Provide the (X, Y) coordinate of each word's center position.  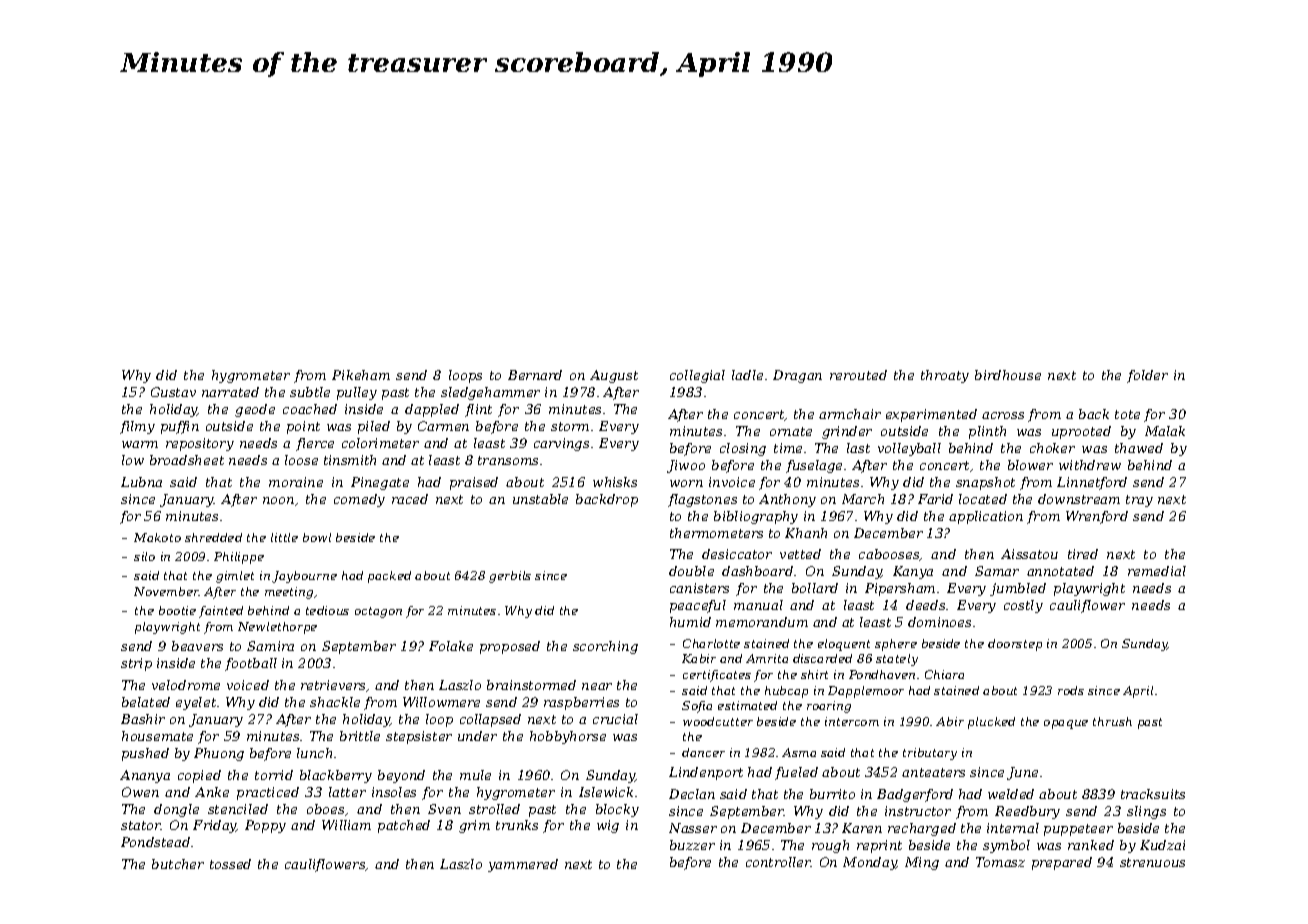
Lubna (141, 482)
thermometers (716, 533)
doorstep (1015, 645)
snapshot (985, 483)
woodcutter (718, 721)
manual (758, 605)
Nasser (693, 828)
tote (1127, 414)
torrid (274, 775)
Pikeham (361, 375)
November (166, 591)
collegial (697, 376)
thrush (1112, 721)
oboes (325, 809)
